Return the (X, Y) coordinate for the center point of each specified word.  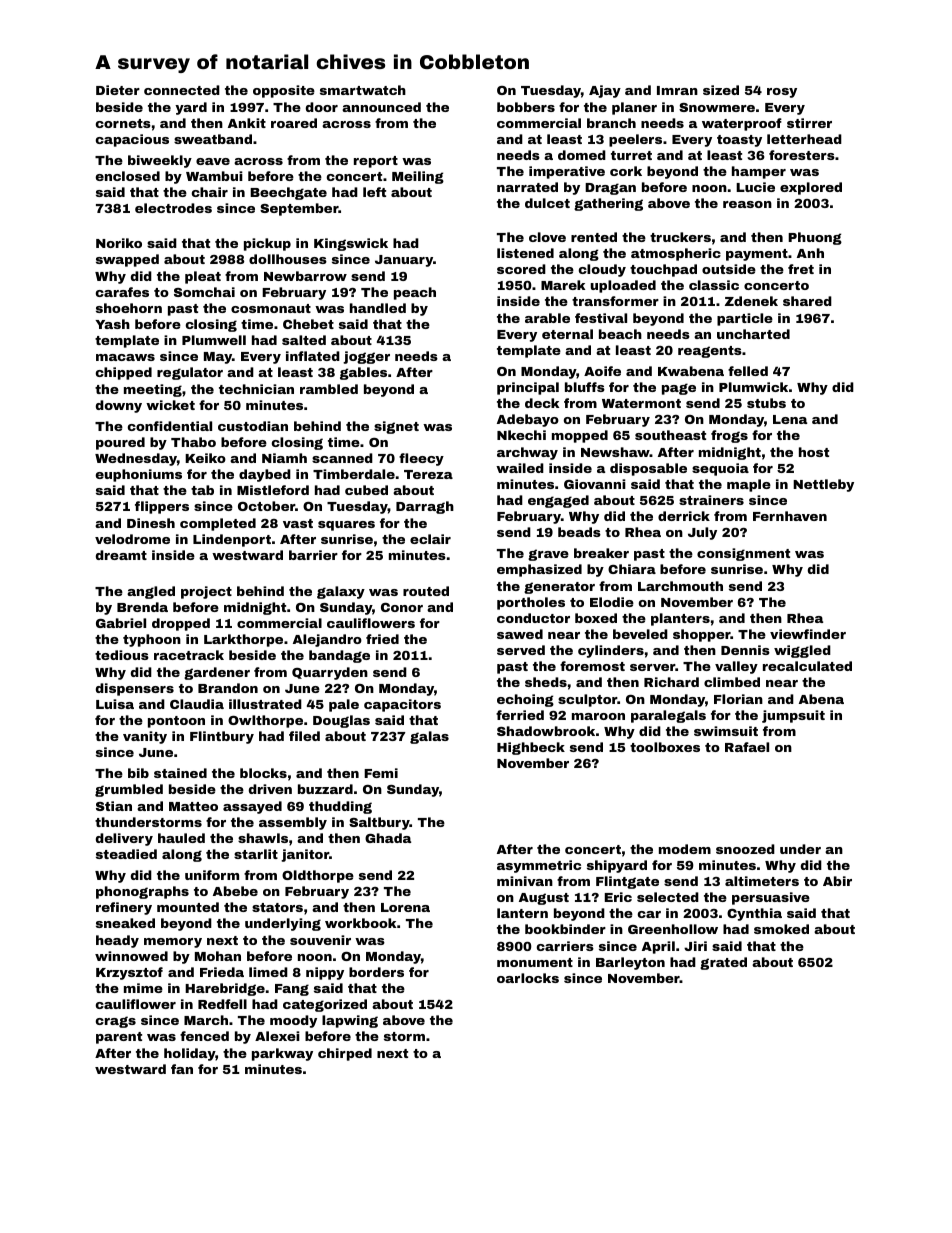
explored (811, 188)
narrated (527, 187)
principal (528, 388)
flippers (162, 507)
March (206, 1020)
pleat (203, 277)
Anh (810, 253)
